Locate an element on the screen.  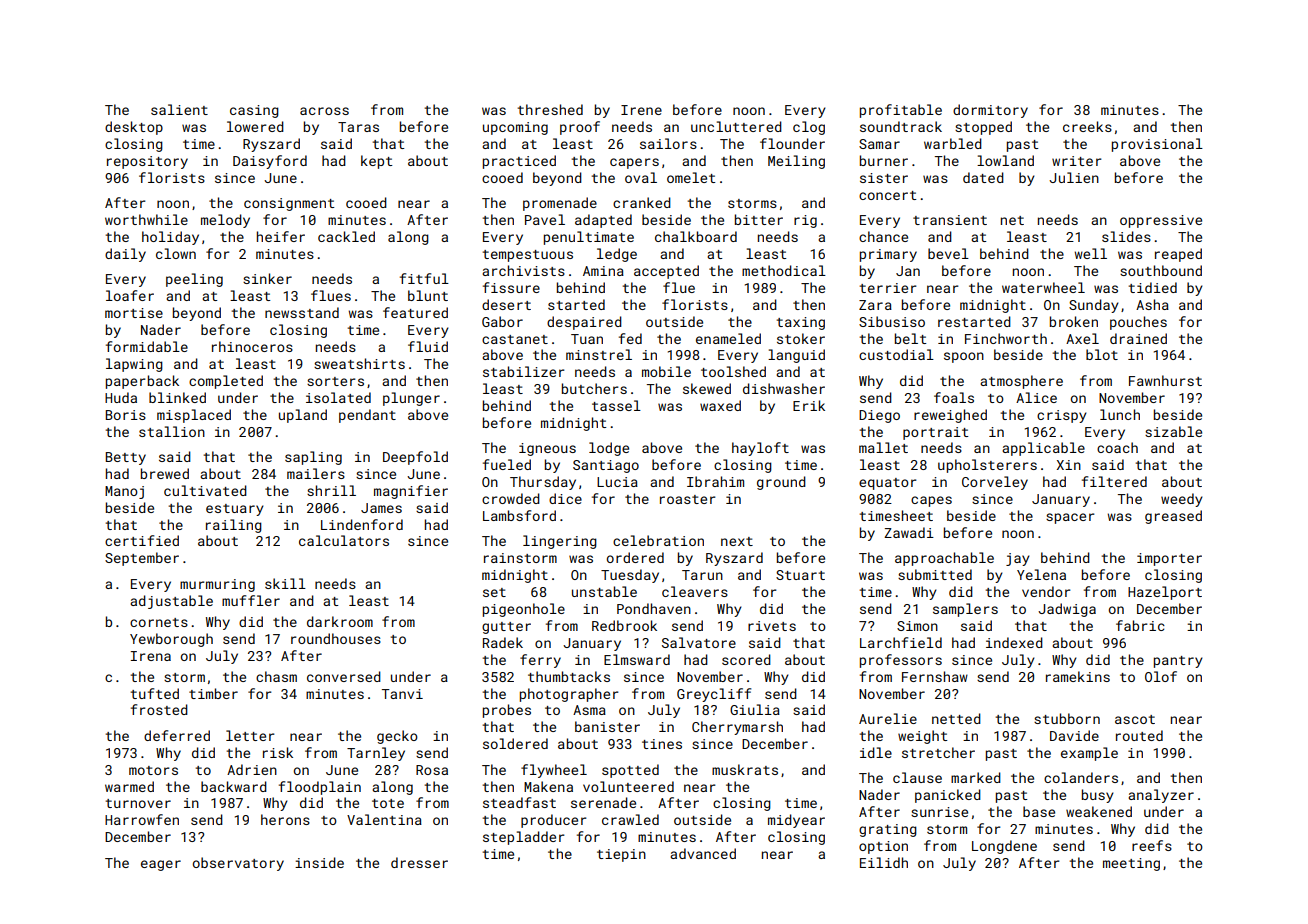
roaster is located at coordinates (688, 499).
